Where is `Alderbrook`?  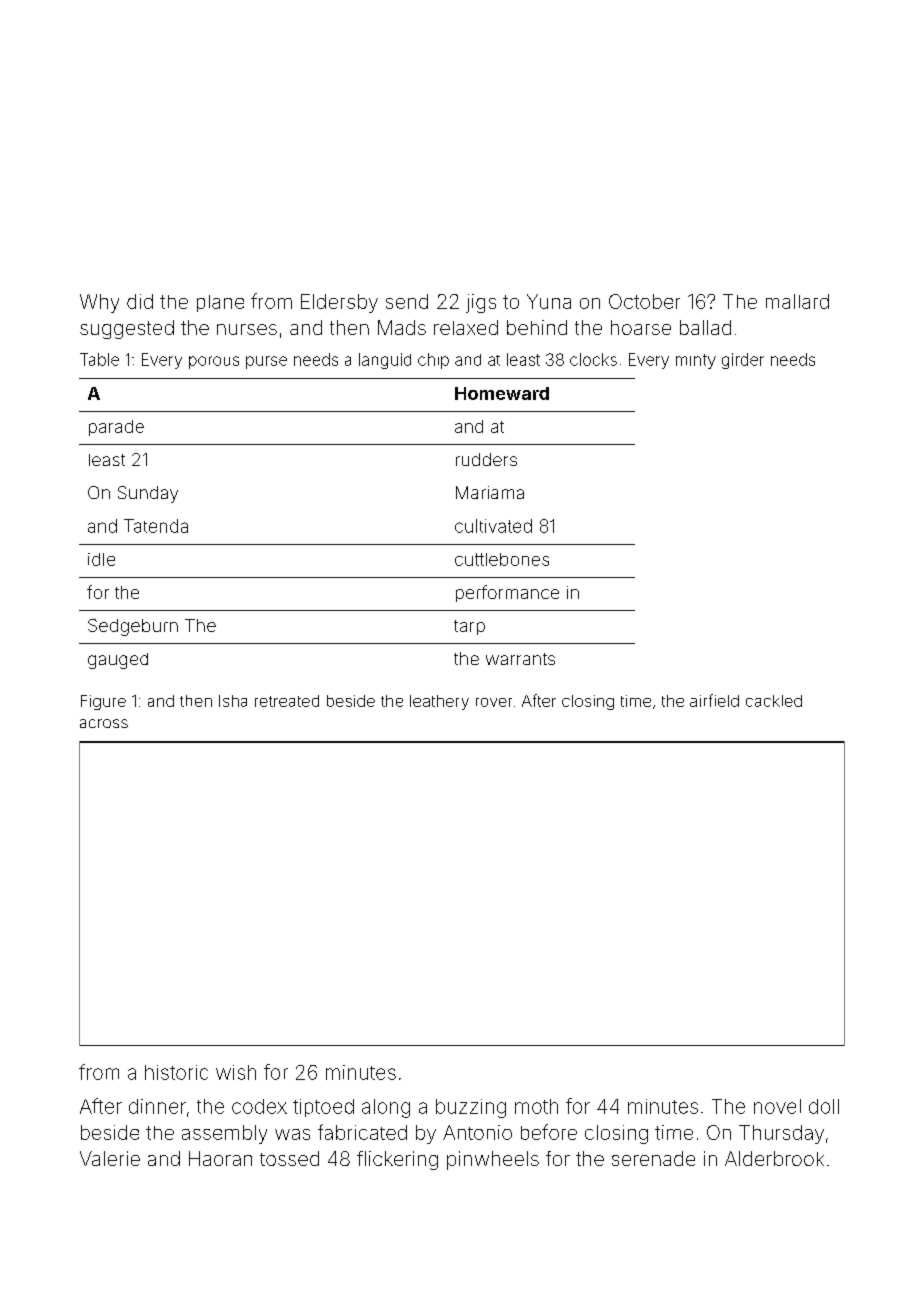
Alderbrook is located at coordinates (774, 1158).
